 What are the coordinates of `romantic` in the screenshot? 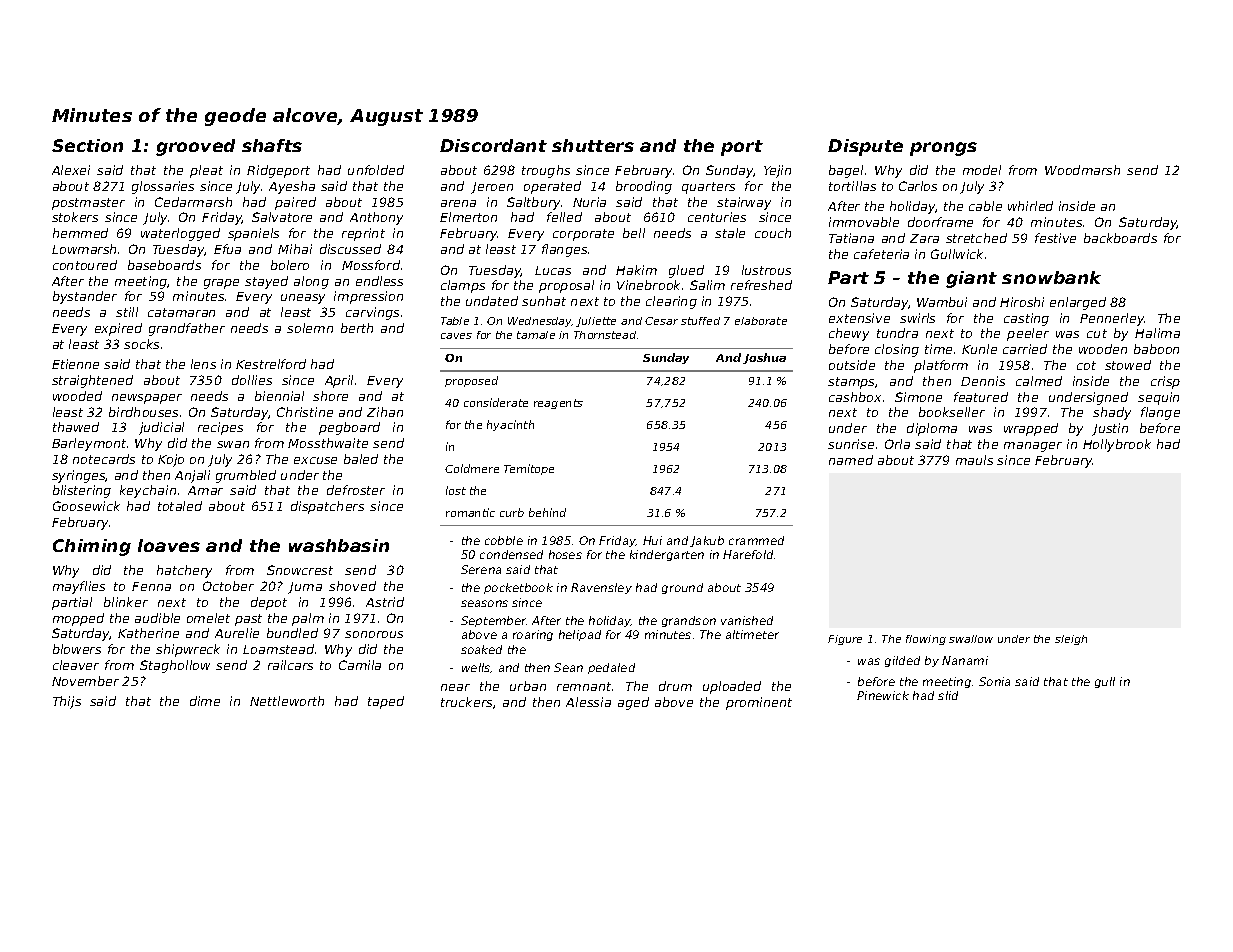 It's located at (470, 512).
